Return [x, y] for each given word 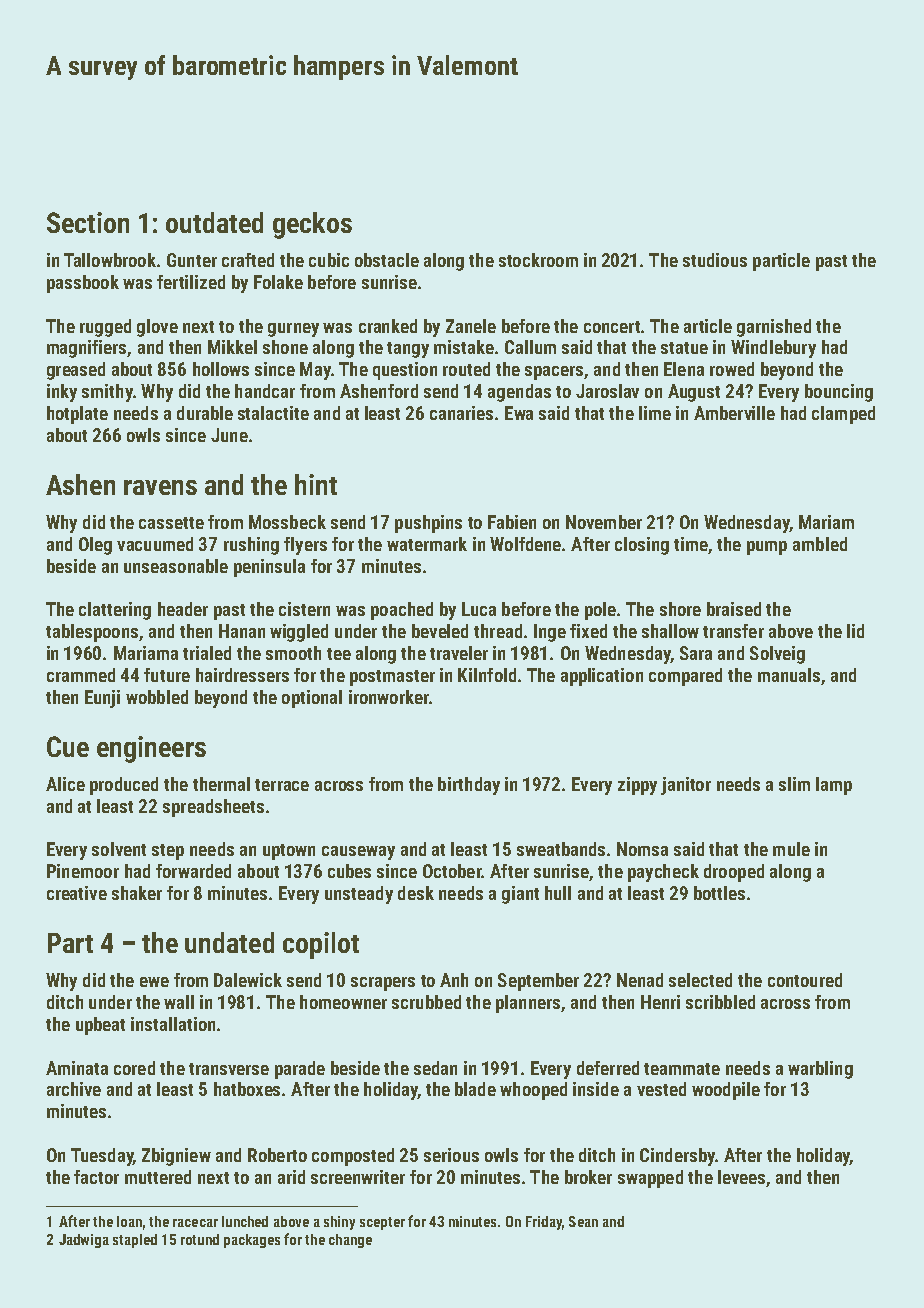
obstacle [387, 260]
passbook [83, 284]
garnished [774, 328]
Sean [583, 1221]
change [350, 1241]
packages [252, 1241]
